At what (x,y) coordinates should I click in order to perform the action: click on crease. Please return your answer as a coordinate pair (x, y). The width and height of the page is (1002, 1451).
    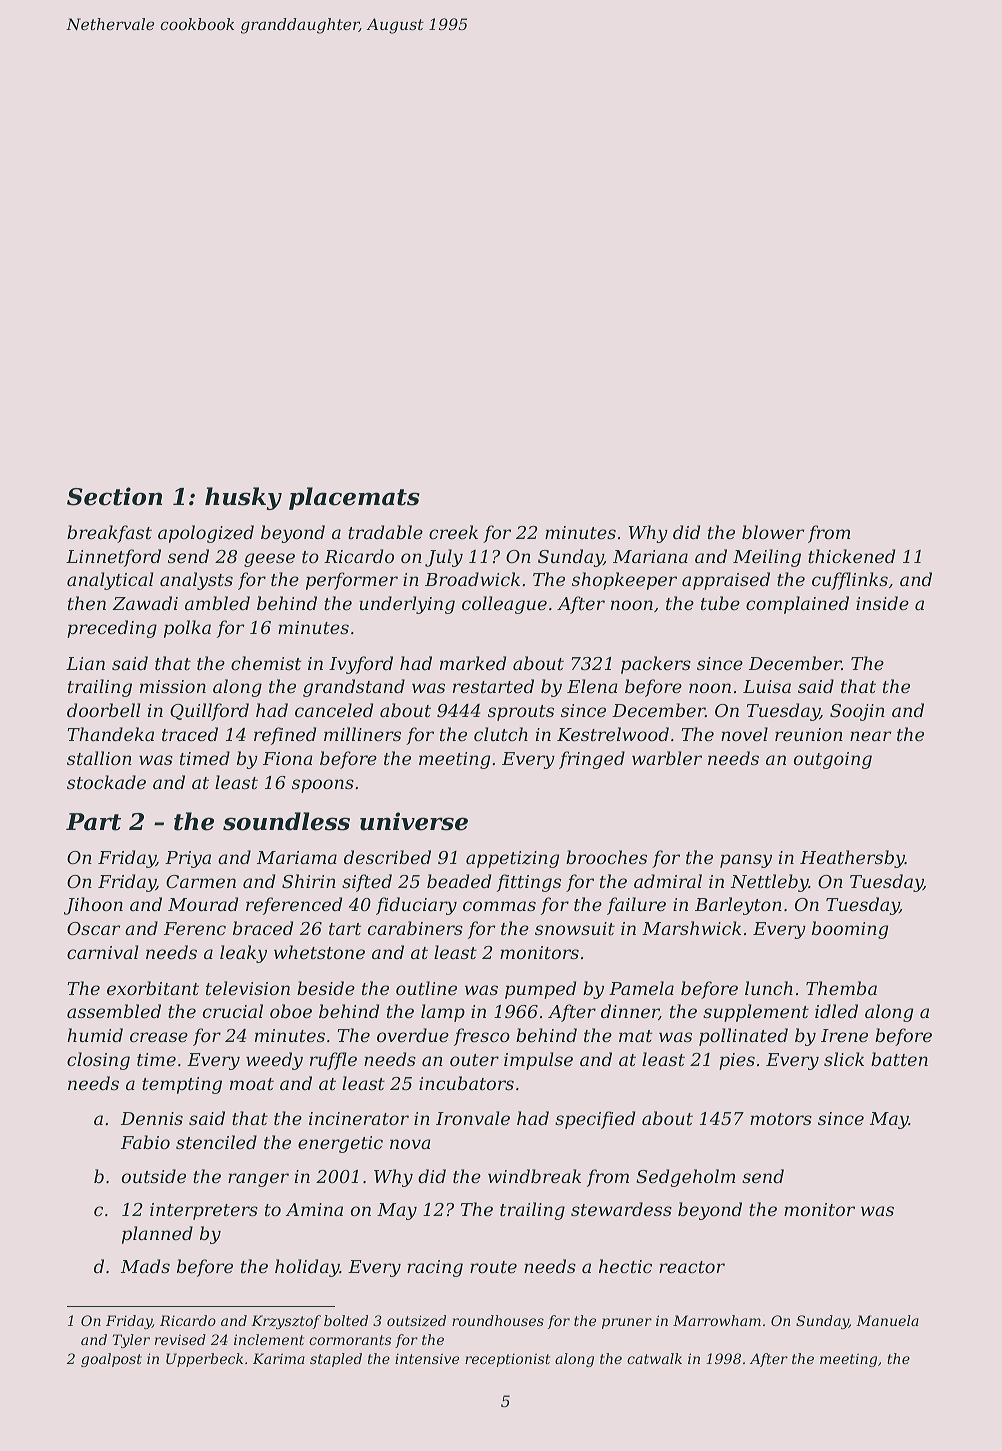
    Looking at the image, I should click on (159, 1037).
